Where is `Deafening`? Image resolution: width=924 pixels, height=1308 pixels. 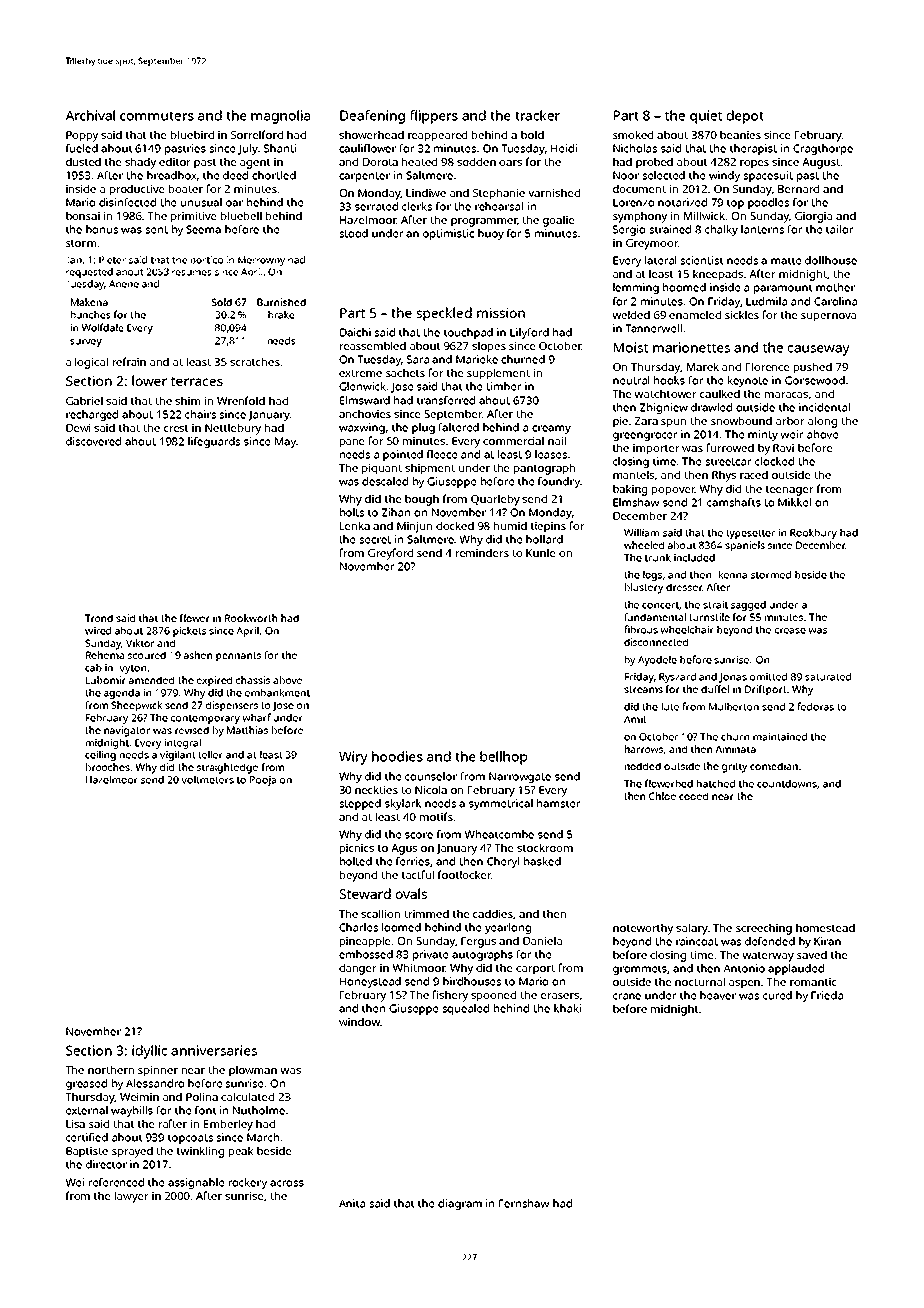 Deafening is located at coordinates (372, 117).
